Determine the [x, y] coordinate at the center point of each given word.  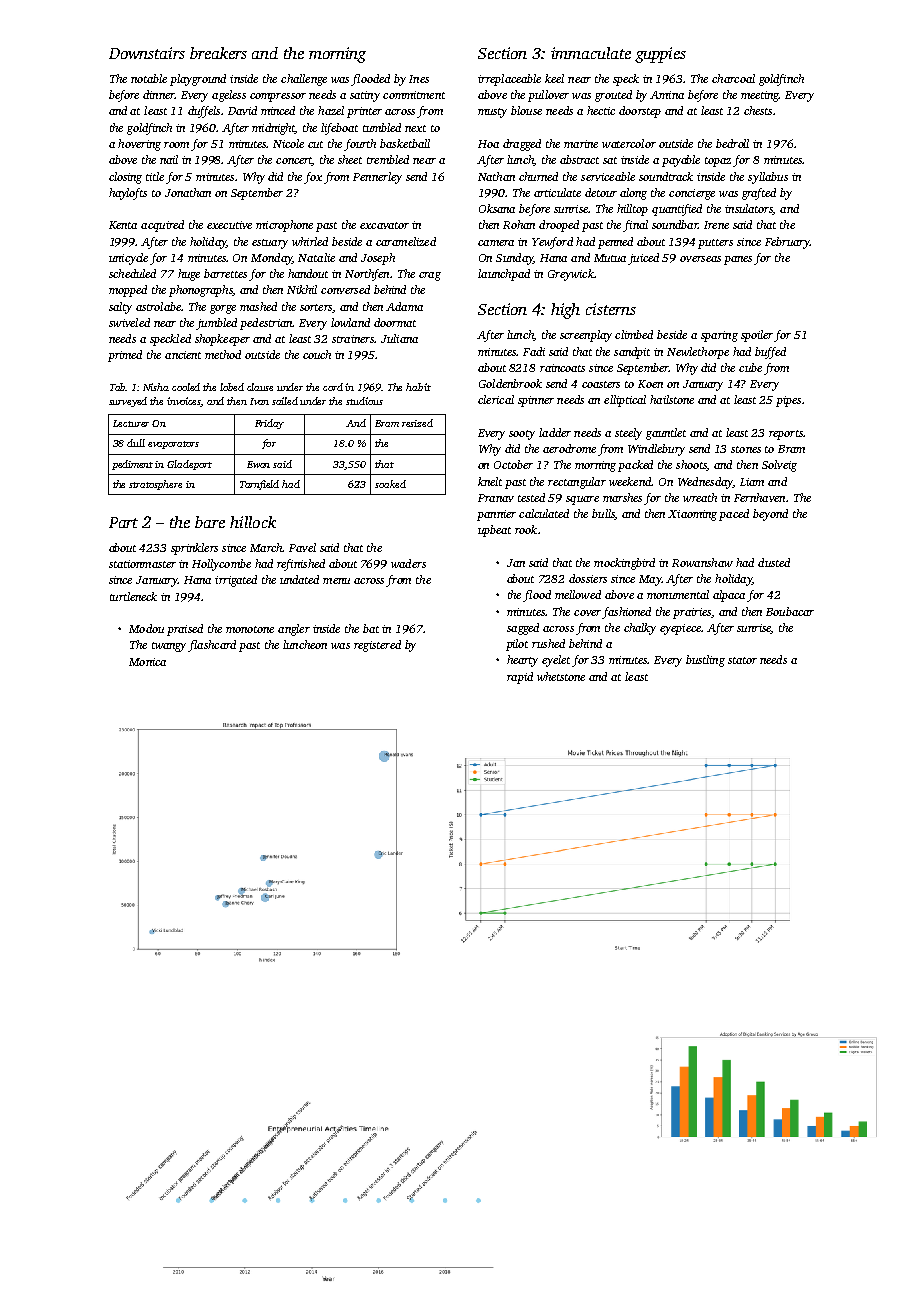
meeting [760, 96]
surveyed [128, 402]
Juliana [399, 338]
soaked [390, 484]
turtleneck [133, 596]
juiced [643, 259]
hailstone [672, 399]
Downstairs [147, 53]
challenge [304, 80]
